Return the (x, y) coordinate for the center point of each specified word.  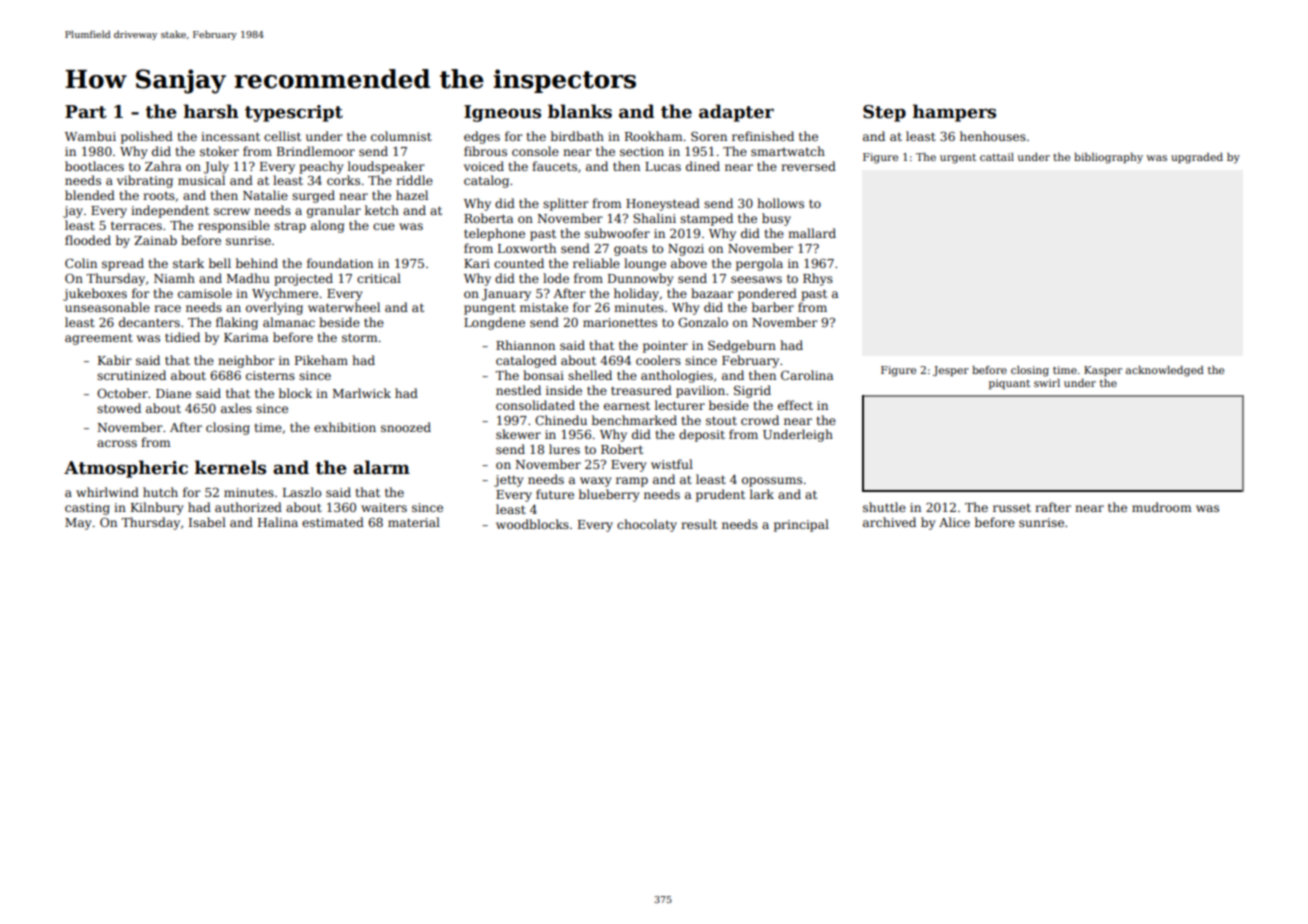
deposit (702, 435)
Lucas (663, 166)
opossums (772, 482)
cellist (282, 136)
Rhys (818, 279)
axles (236, 408)
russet (1012, 508)
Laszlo (302, 492)
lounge (645, 264)
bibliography (1108, 158)
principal (801, 525)
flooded (88, 240)
